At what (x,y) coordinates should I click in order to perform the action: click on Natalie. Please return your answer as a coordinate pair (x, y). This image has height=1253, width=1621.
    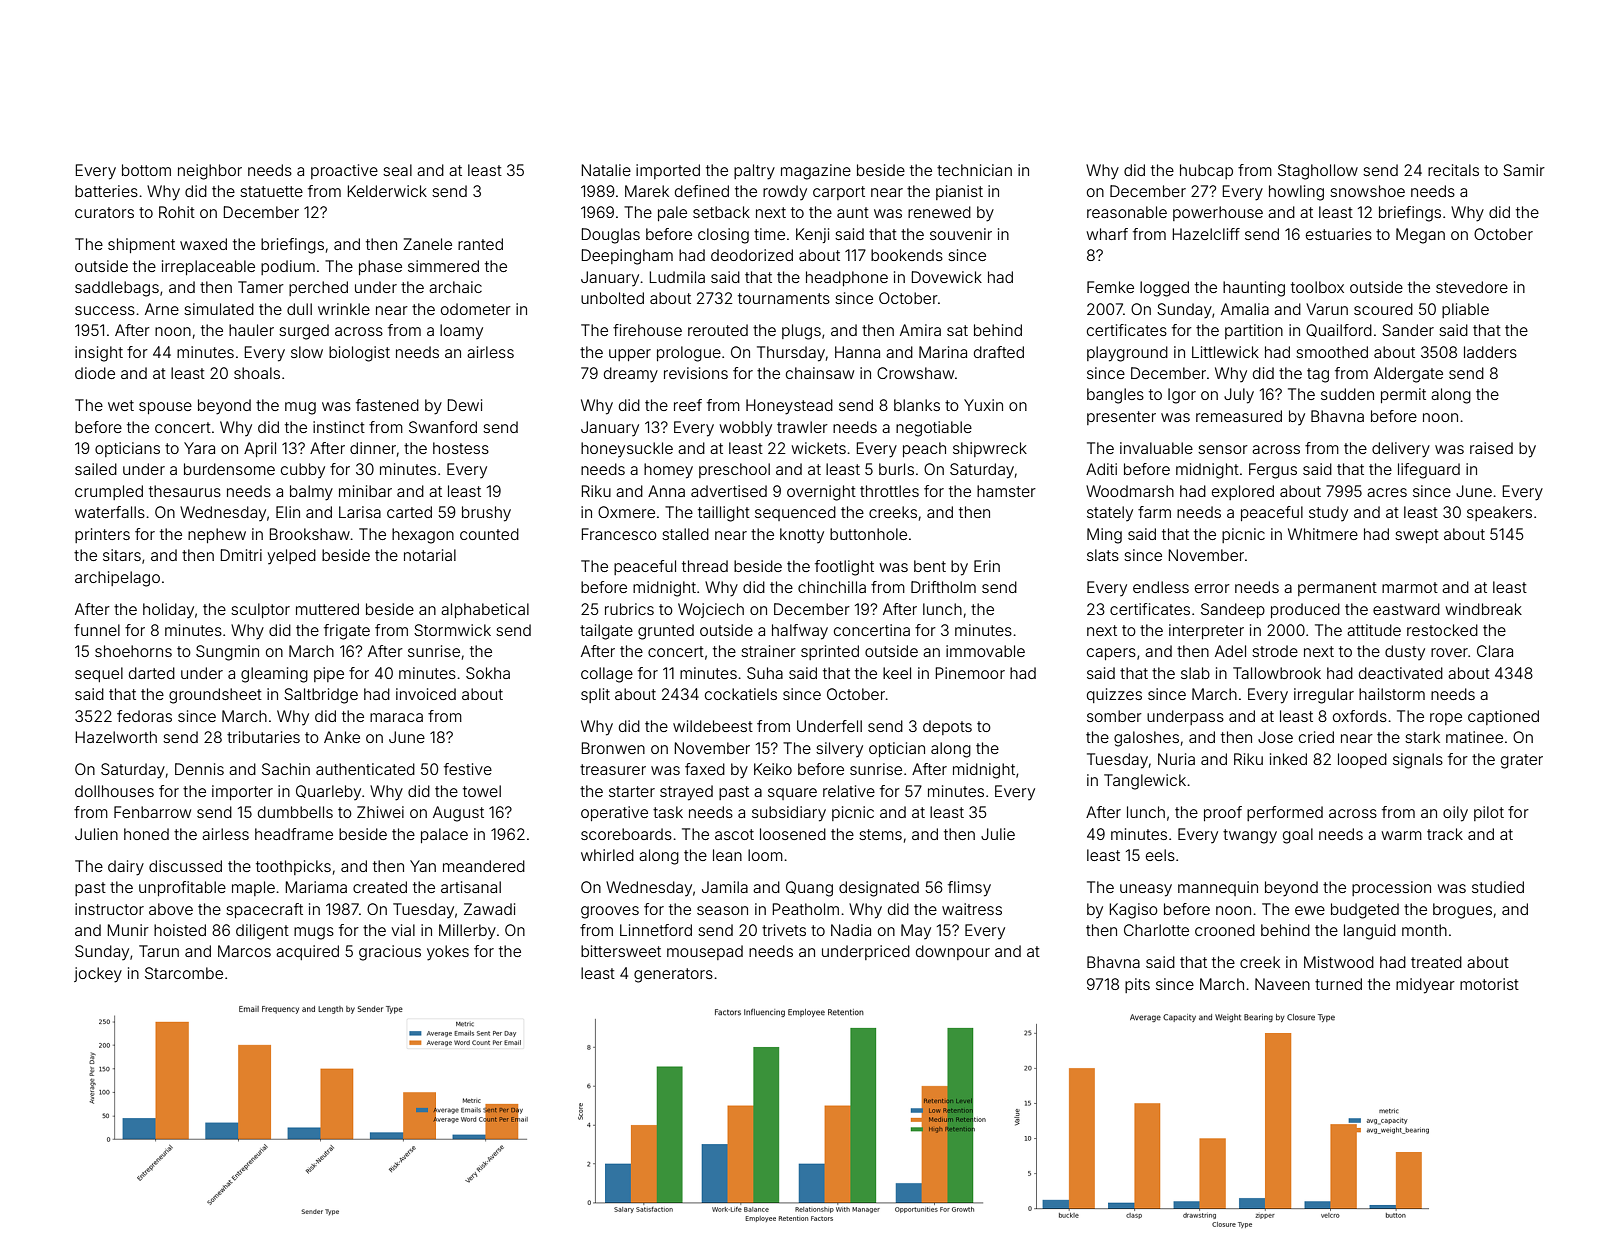
    Looking at the image, I should click on (606, 170).
